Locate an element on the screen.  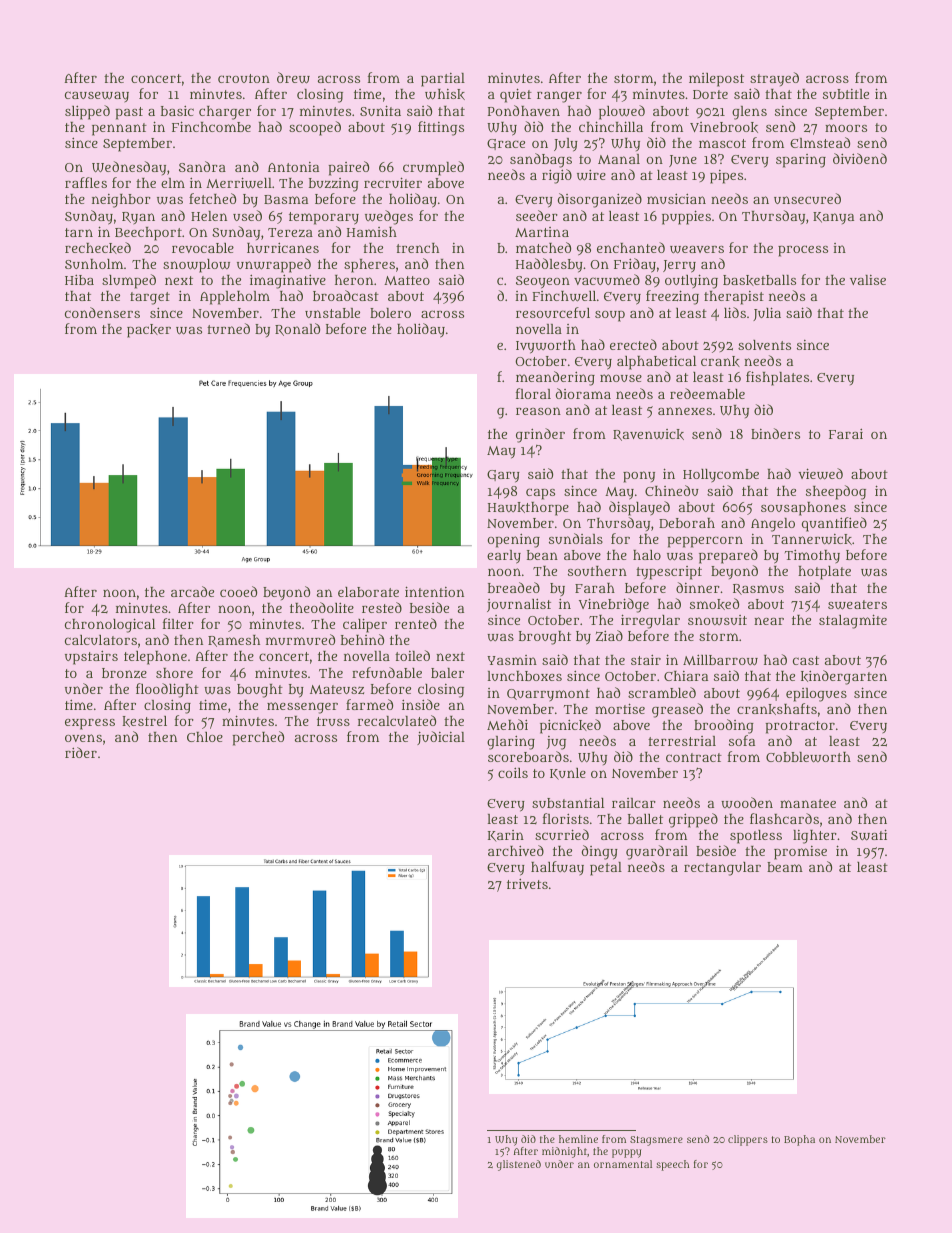
rider is located at coordinates (81, 752).
